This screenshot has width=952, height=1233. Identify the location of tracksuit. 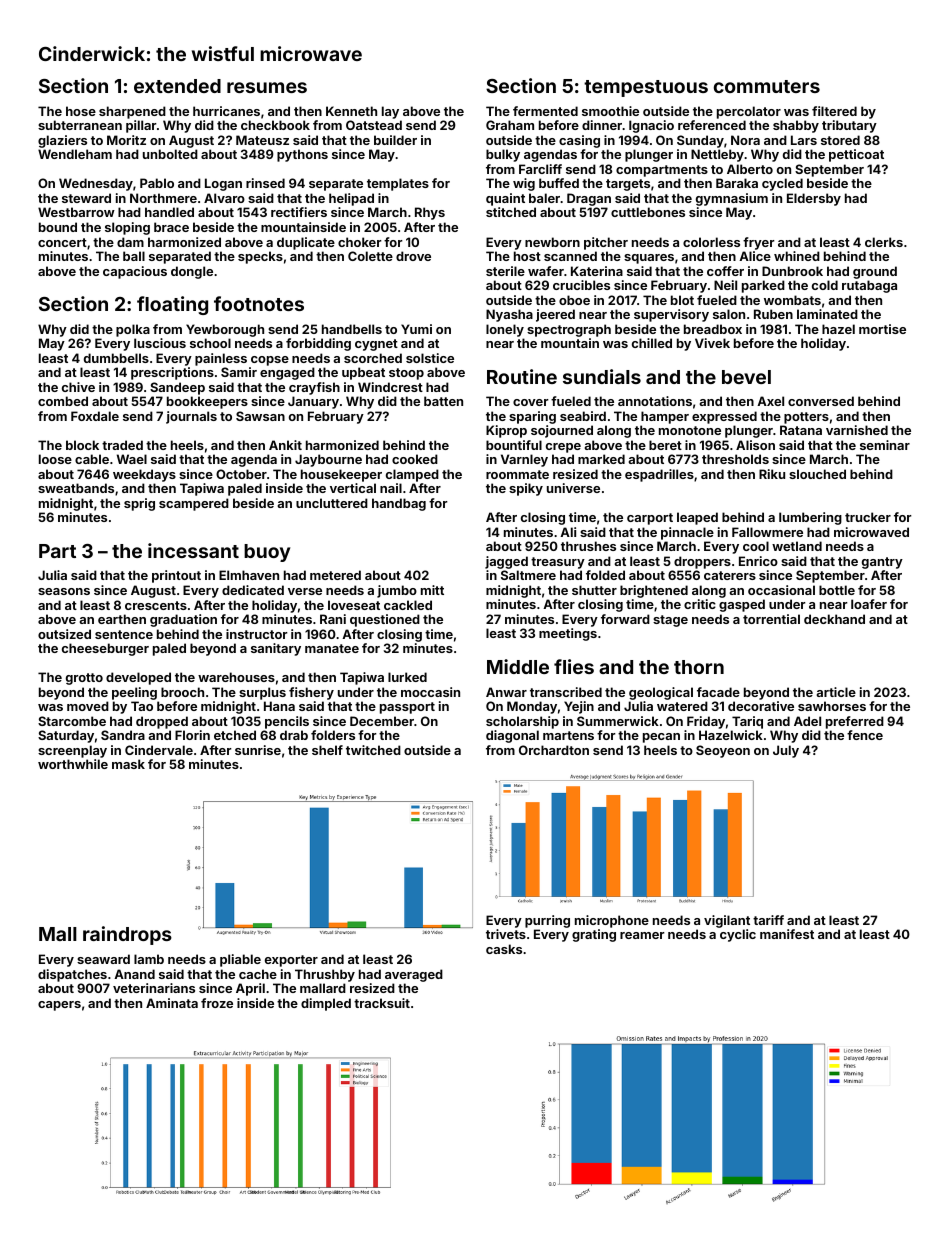
(382, 1003).
